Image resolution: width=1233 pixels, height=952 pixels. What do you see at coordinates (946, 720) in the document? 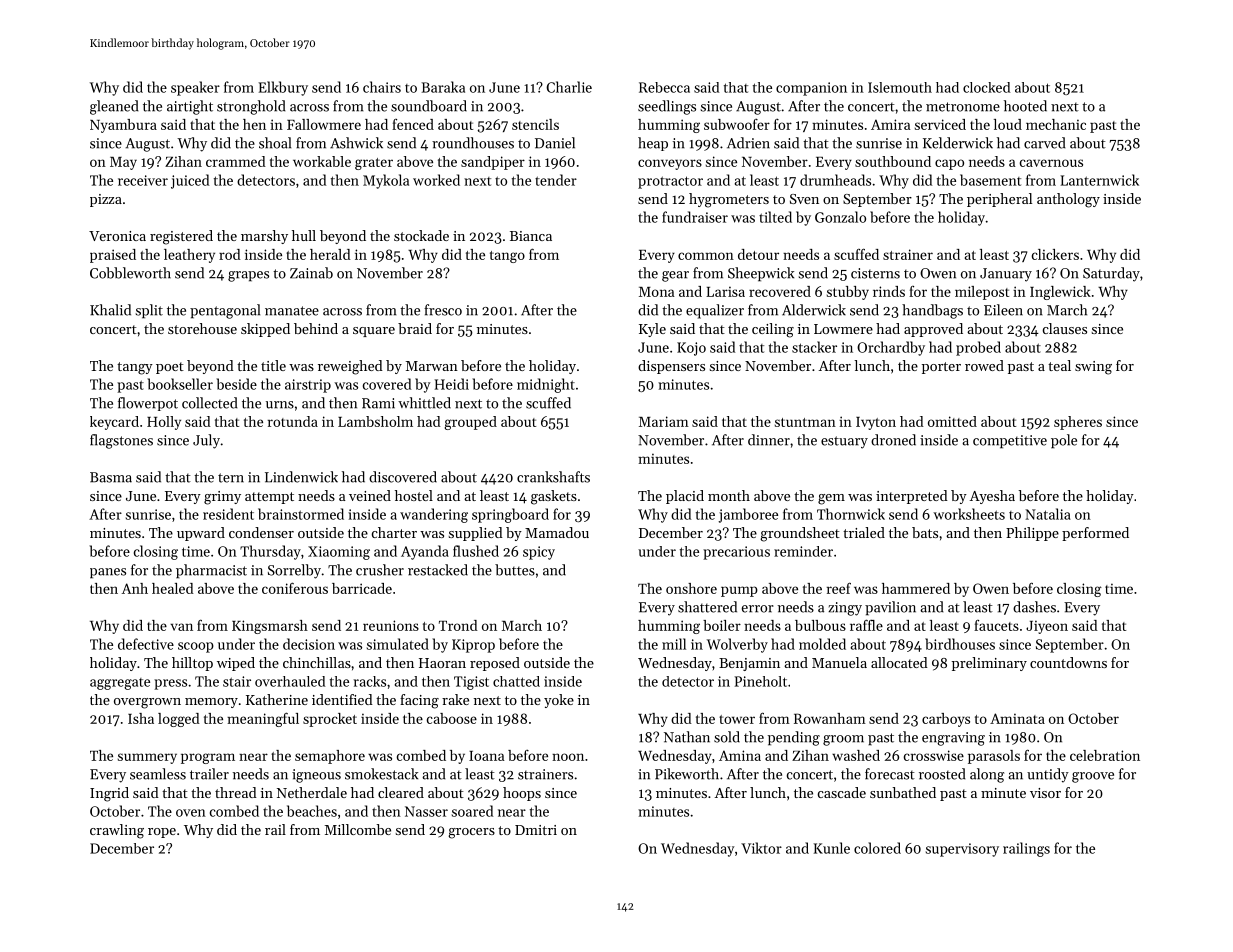
I see `carboys` at bounding box center [946, 720].
